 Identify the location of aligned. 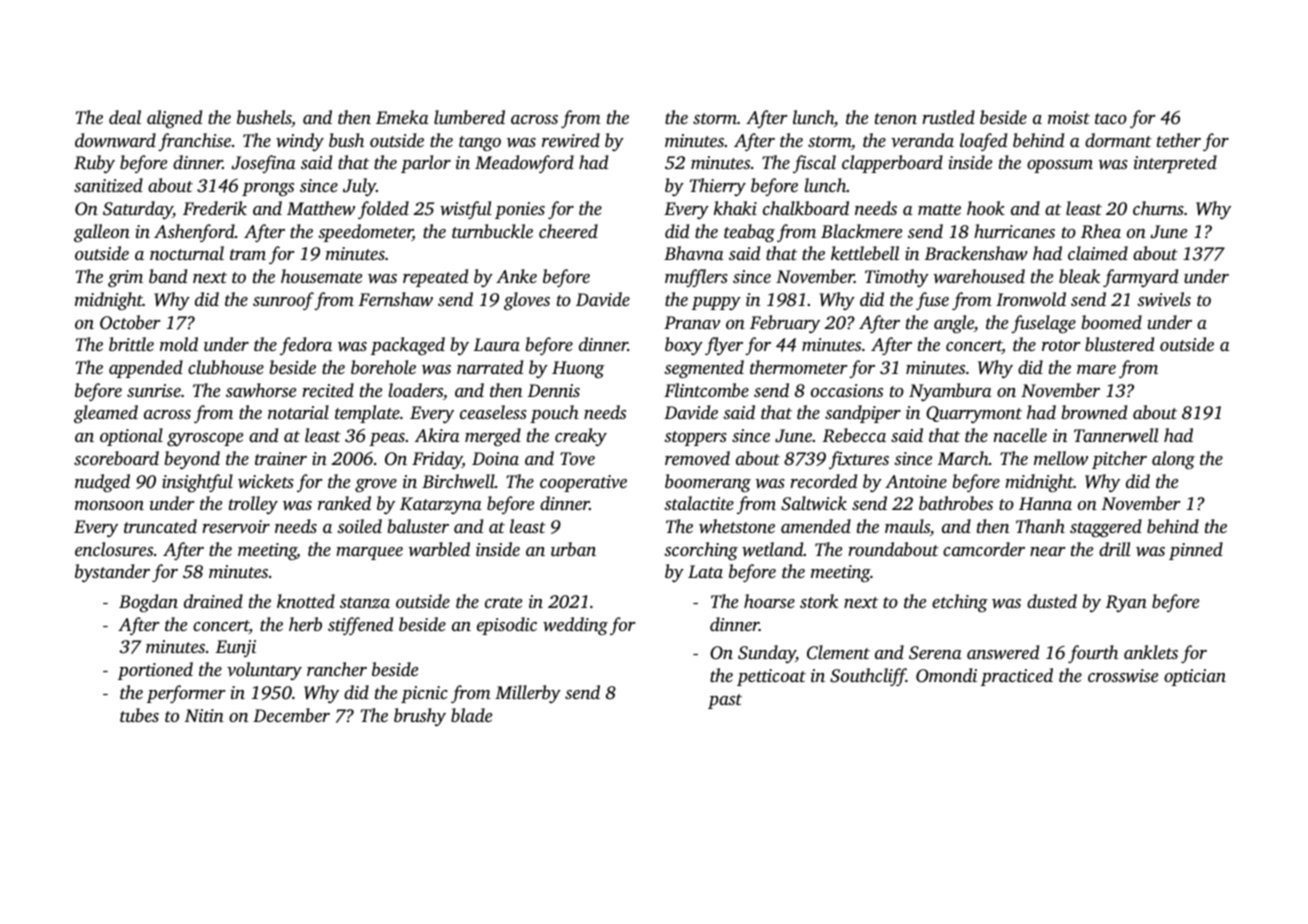
(174, 119).
